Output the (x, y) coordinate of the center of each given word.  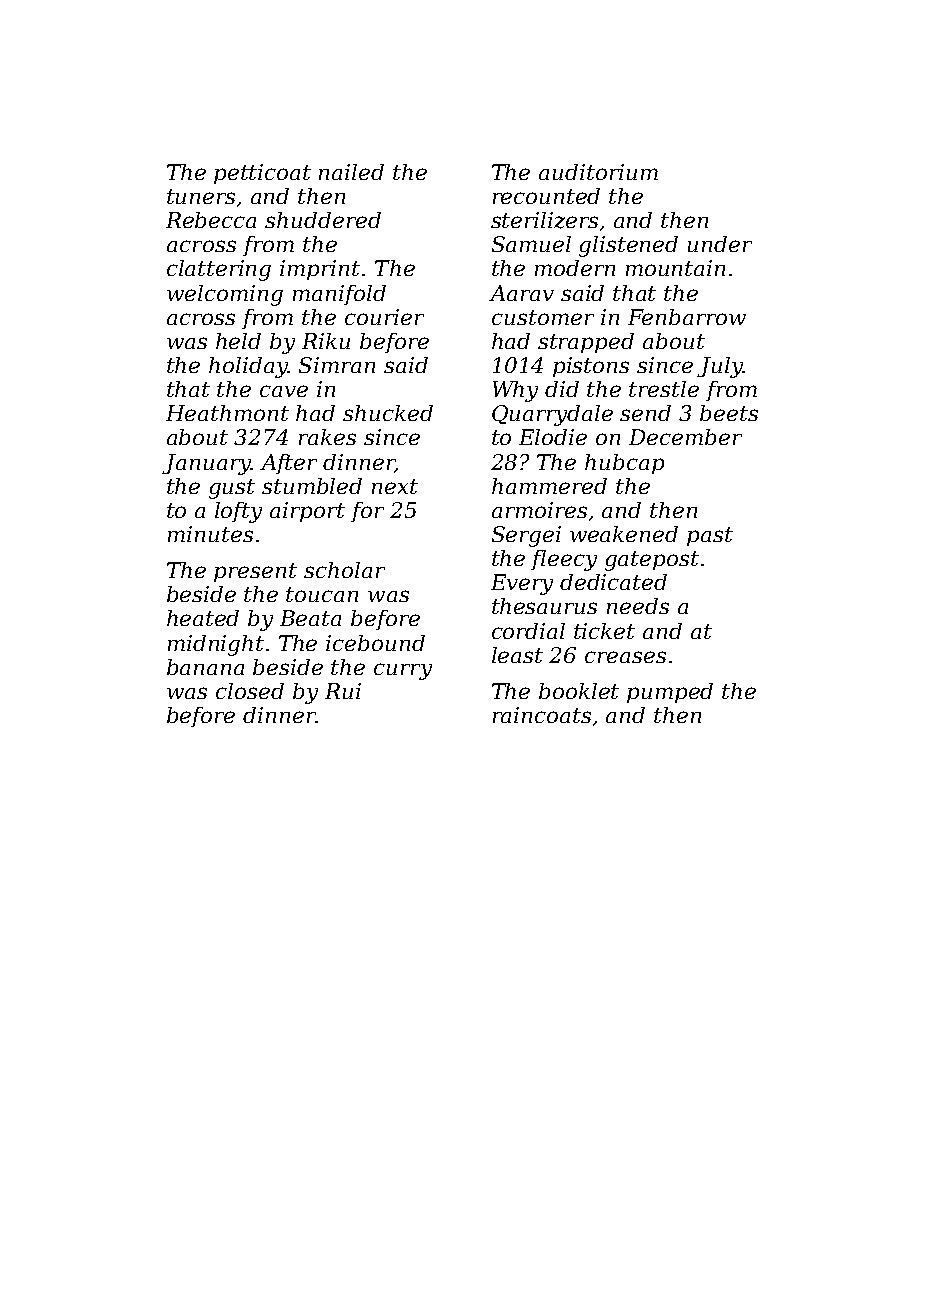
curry (403, 671)
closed (250, 691)
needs (638, 606)
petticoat (262, 174)
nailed (351, 172)
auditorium (598, 172)
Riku (326, 341)
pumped (670, 693)
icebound (375, 643)
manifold (339, 295)
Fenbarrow (687, 317)
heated (203, 618)
